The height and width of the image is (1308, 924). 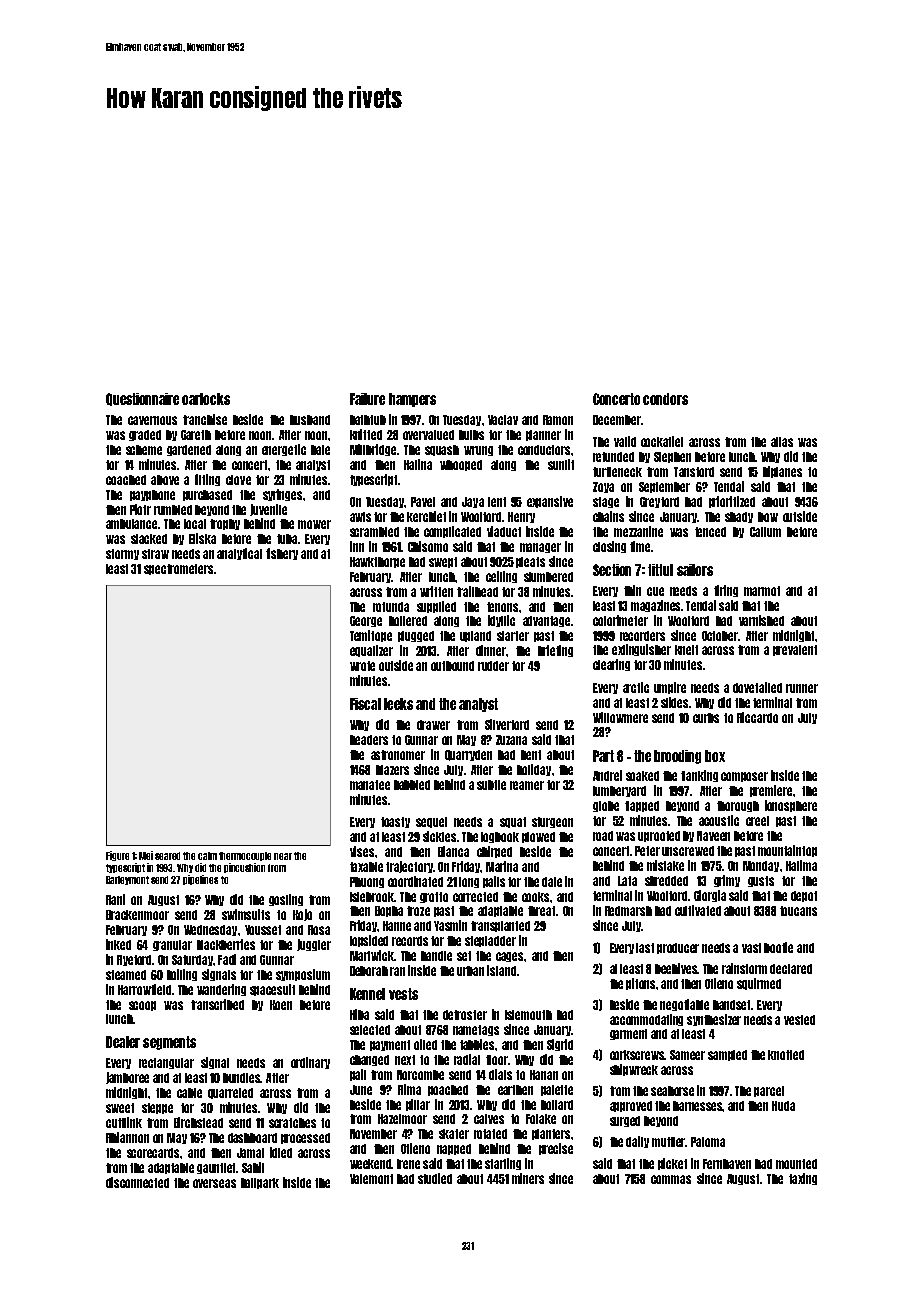 I want to click on stormy, so click(x=122, y=554).
